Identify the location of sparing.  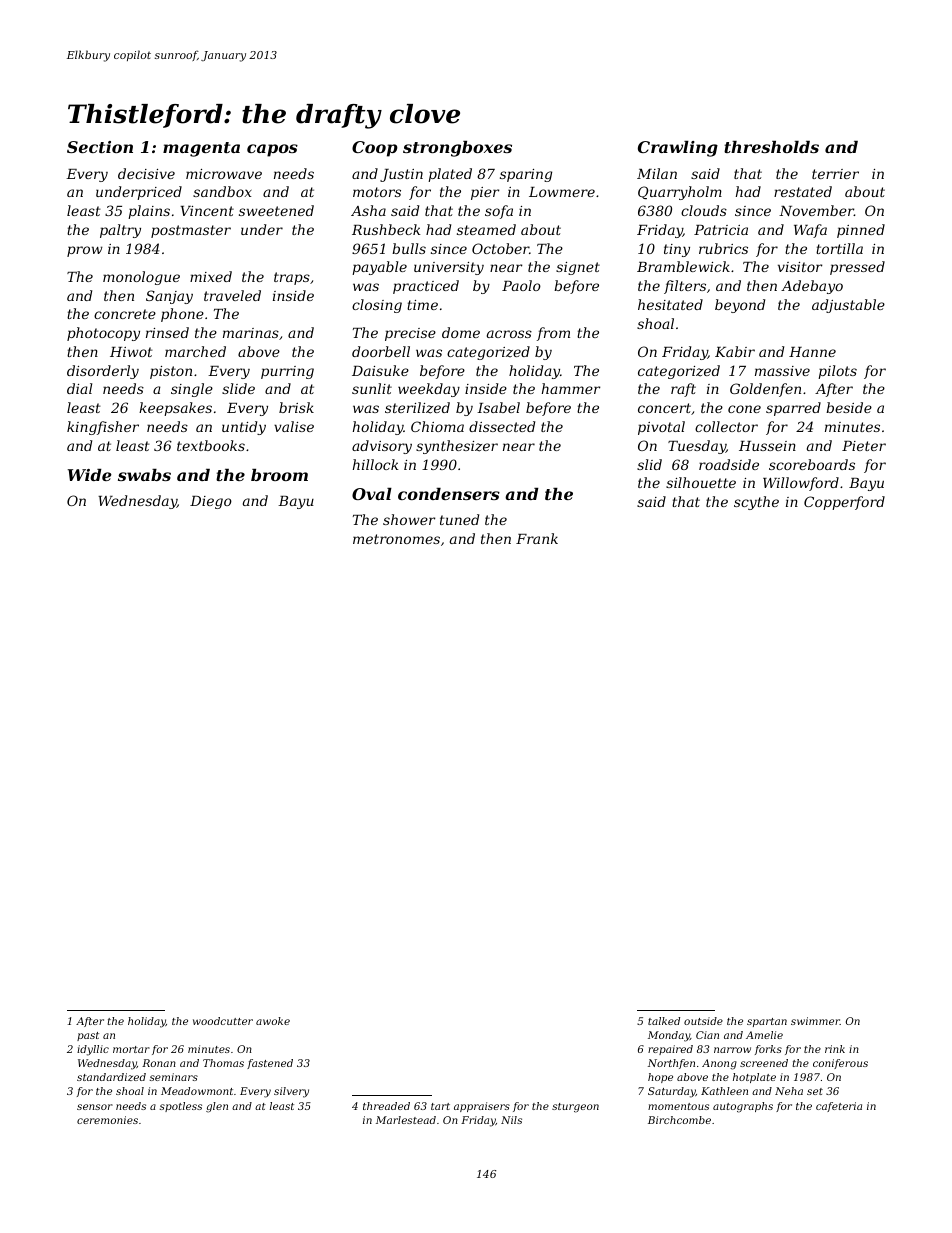
(526, 175).
